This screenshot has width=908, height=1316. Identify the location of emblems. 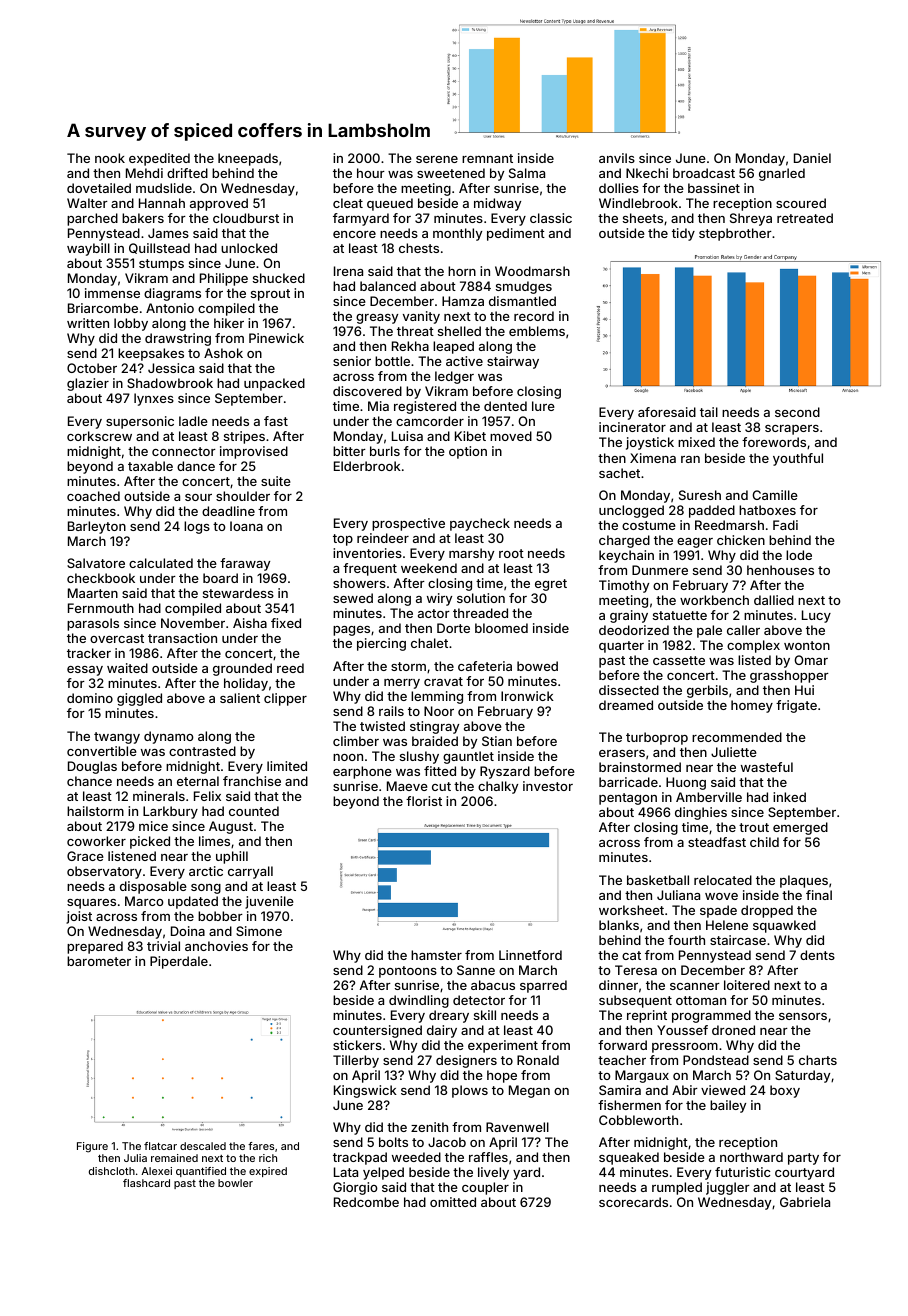
(537, 331).
